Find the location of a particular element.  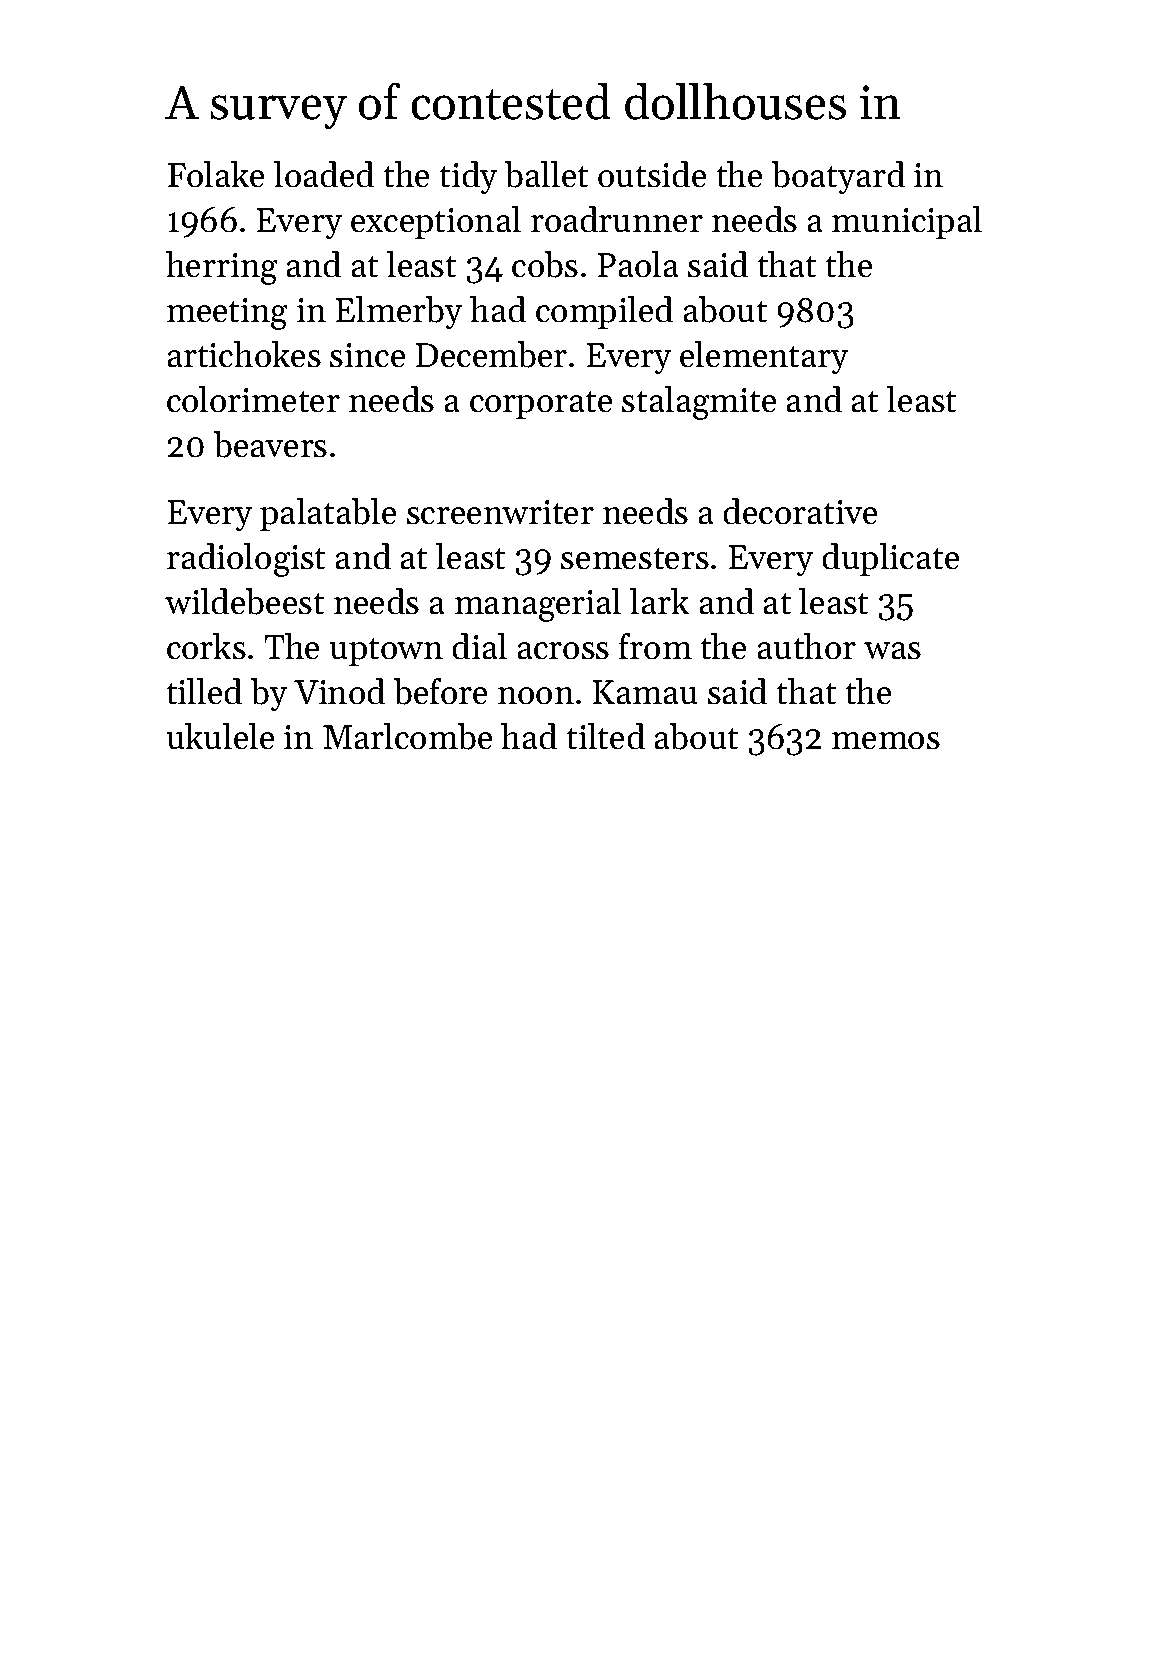

uptown is located at coordinates (386, 652).
